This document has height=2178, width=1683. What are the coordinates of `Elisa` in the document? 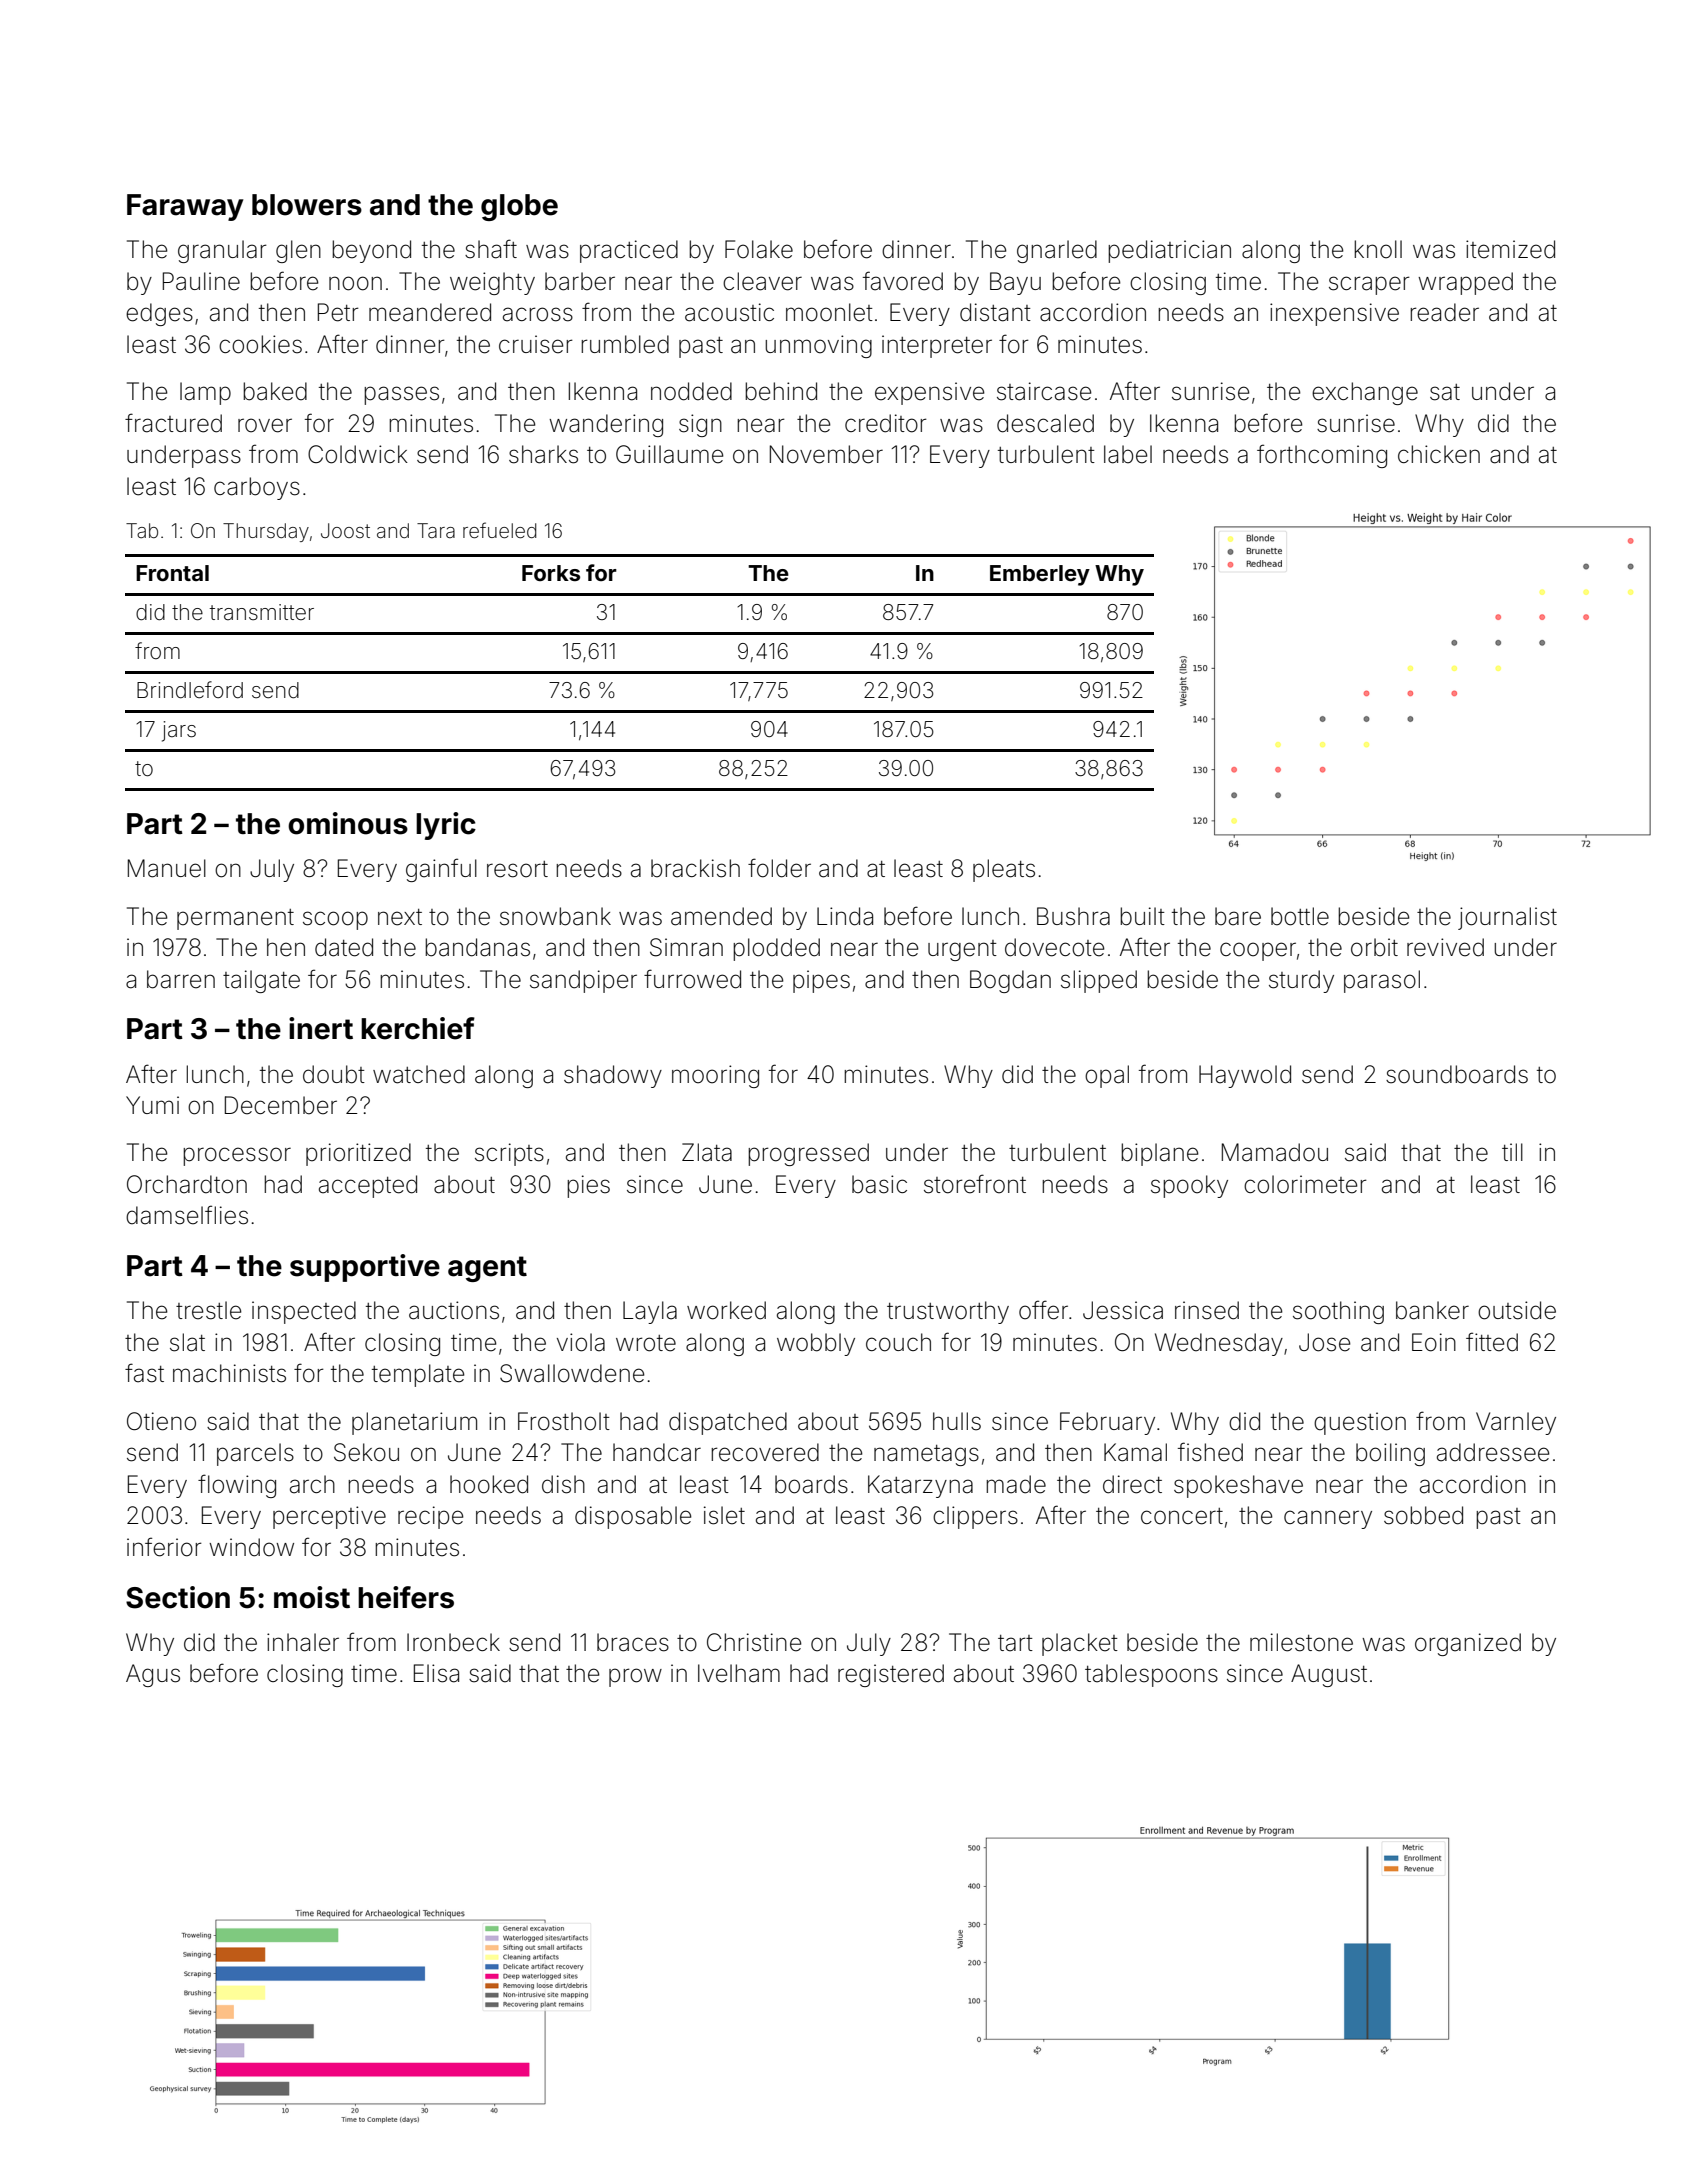 It's located at (436, 1673).
